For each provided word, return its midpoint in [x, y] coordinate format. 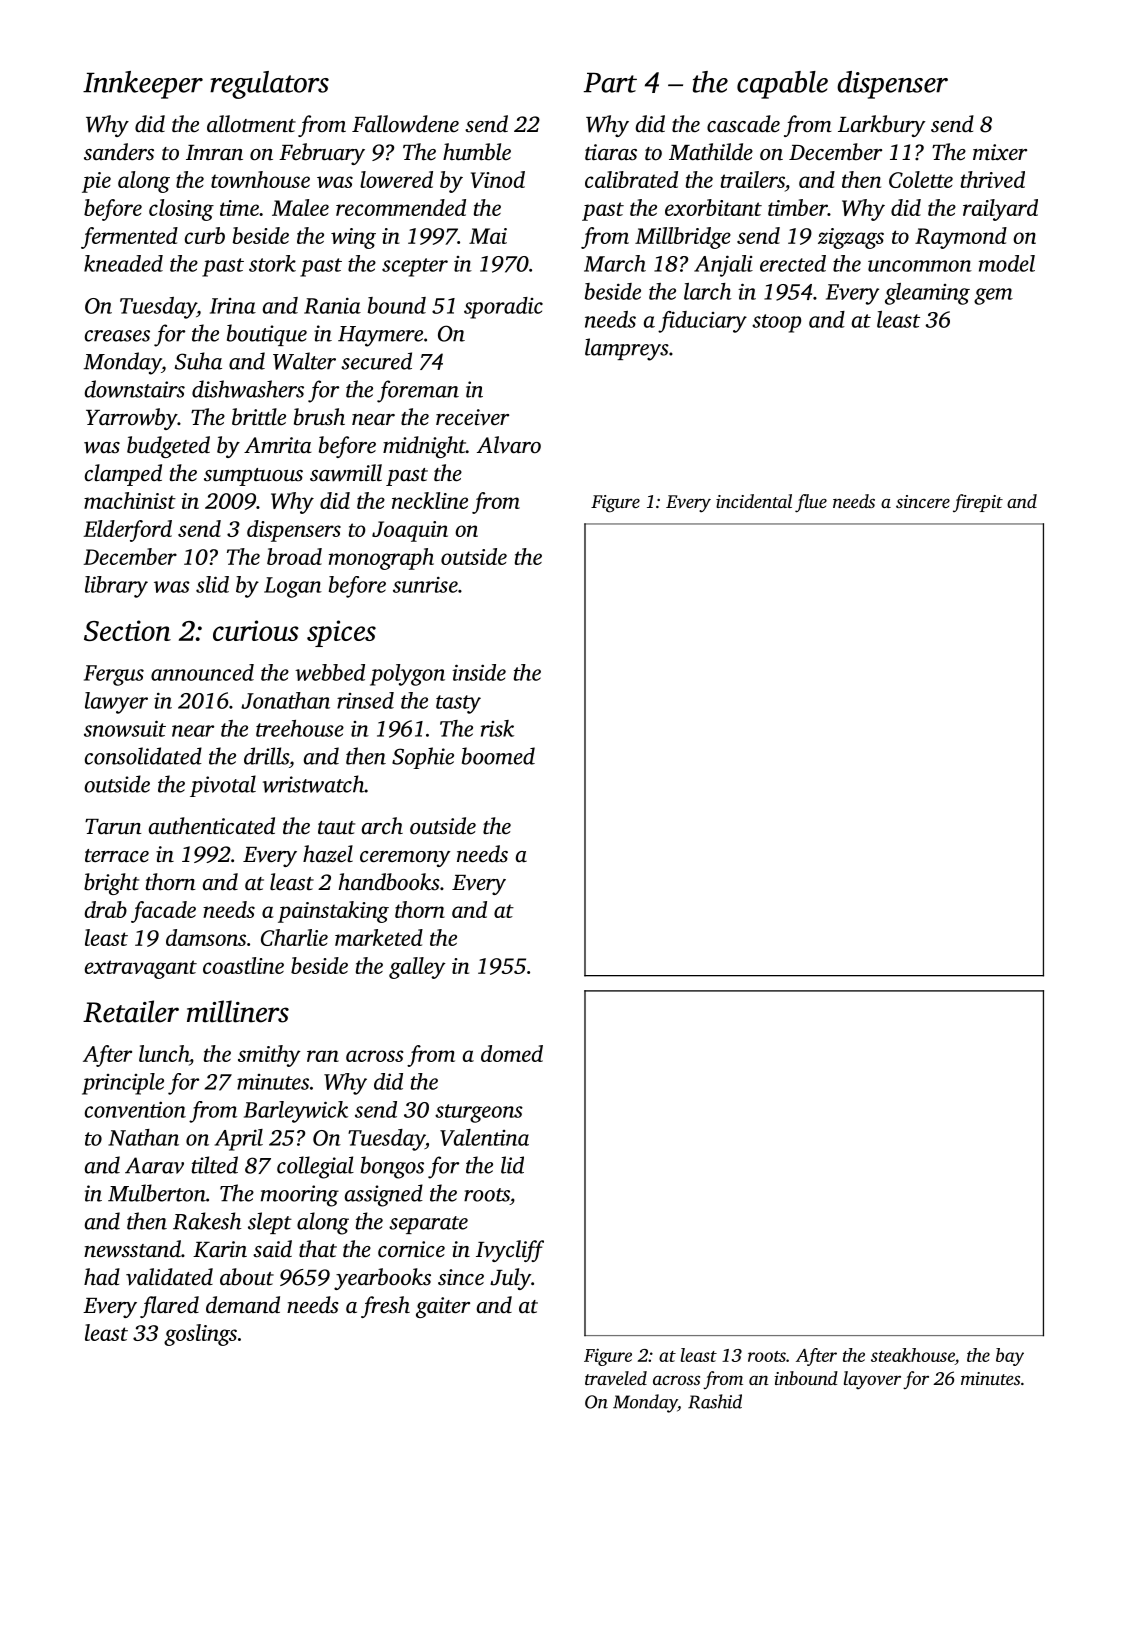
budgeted [168, 447]
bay [1010, 1357]
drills [266, 756]
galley [417, 968]
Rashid [715, 1401]
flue [811, 503]
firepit [978, 503]
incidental [754, 501]
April [239, 1140]
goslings [200, 1335]
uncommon [920, 266]
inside [479, 672]
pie [96, 182]
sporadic [503, 308]
